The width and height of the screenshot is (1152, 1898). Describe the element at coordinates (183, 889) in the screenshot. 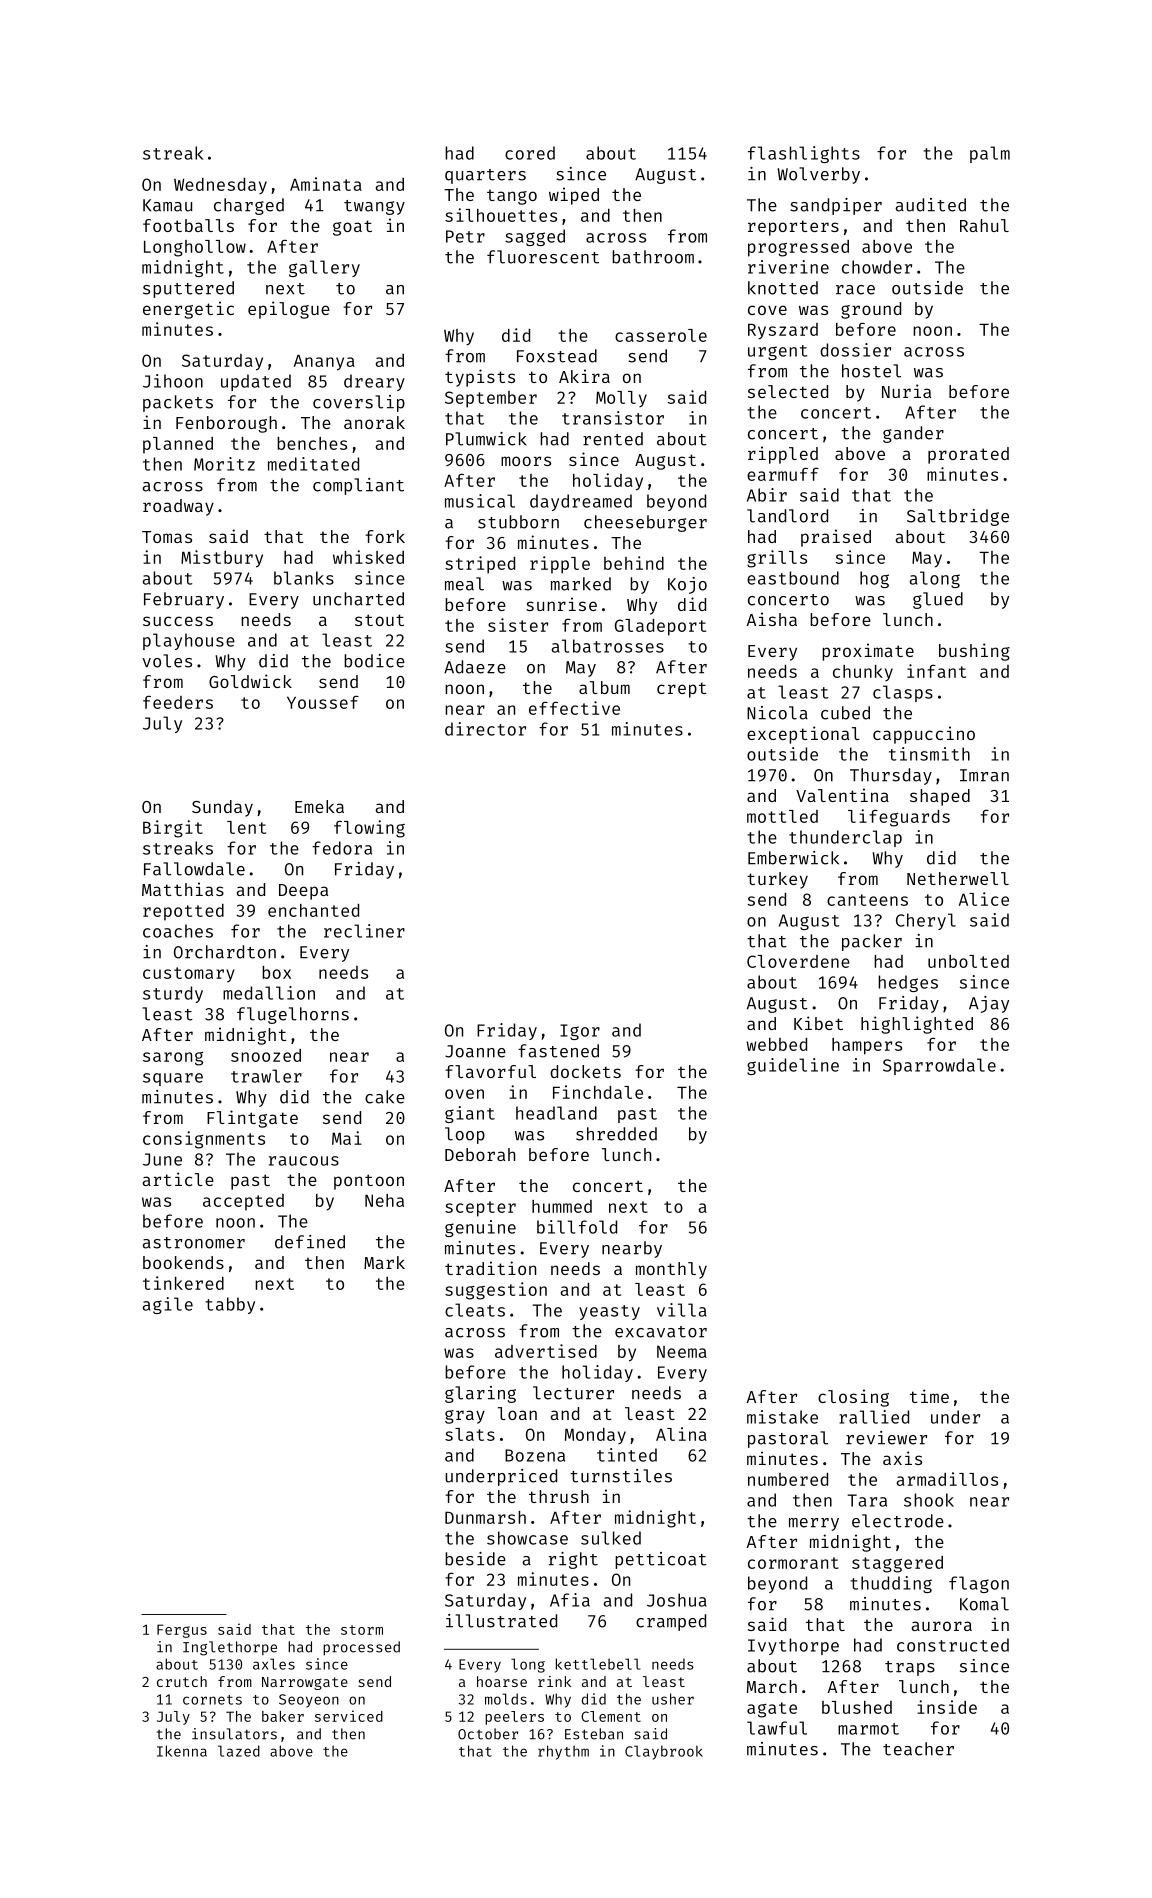

I see `Matthias` at that location.
